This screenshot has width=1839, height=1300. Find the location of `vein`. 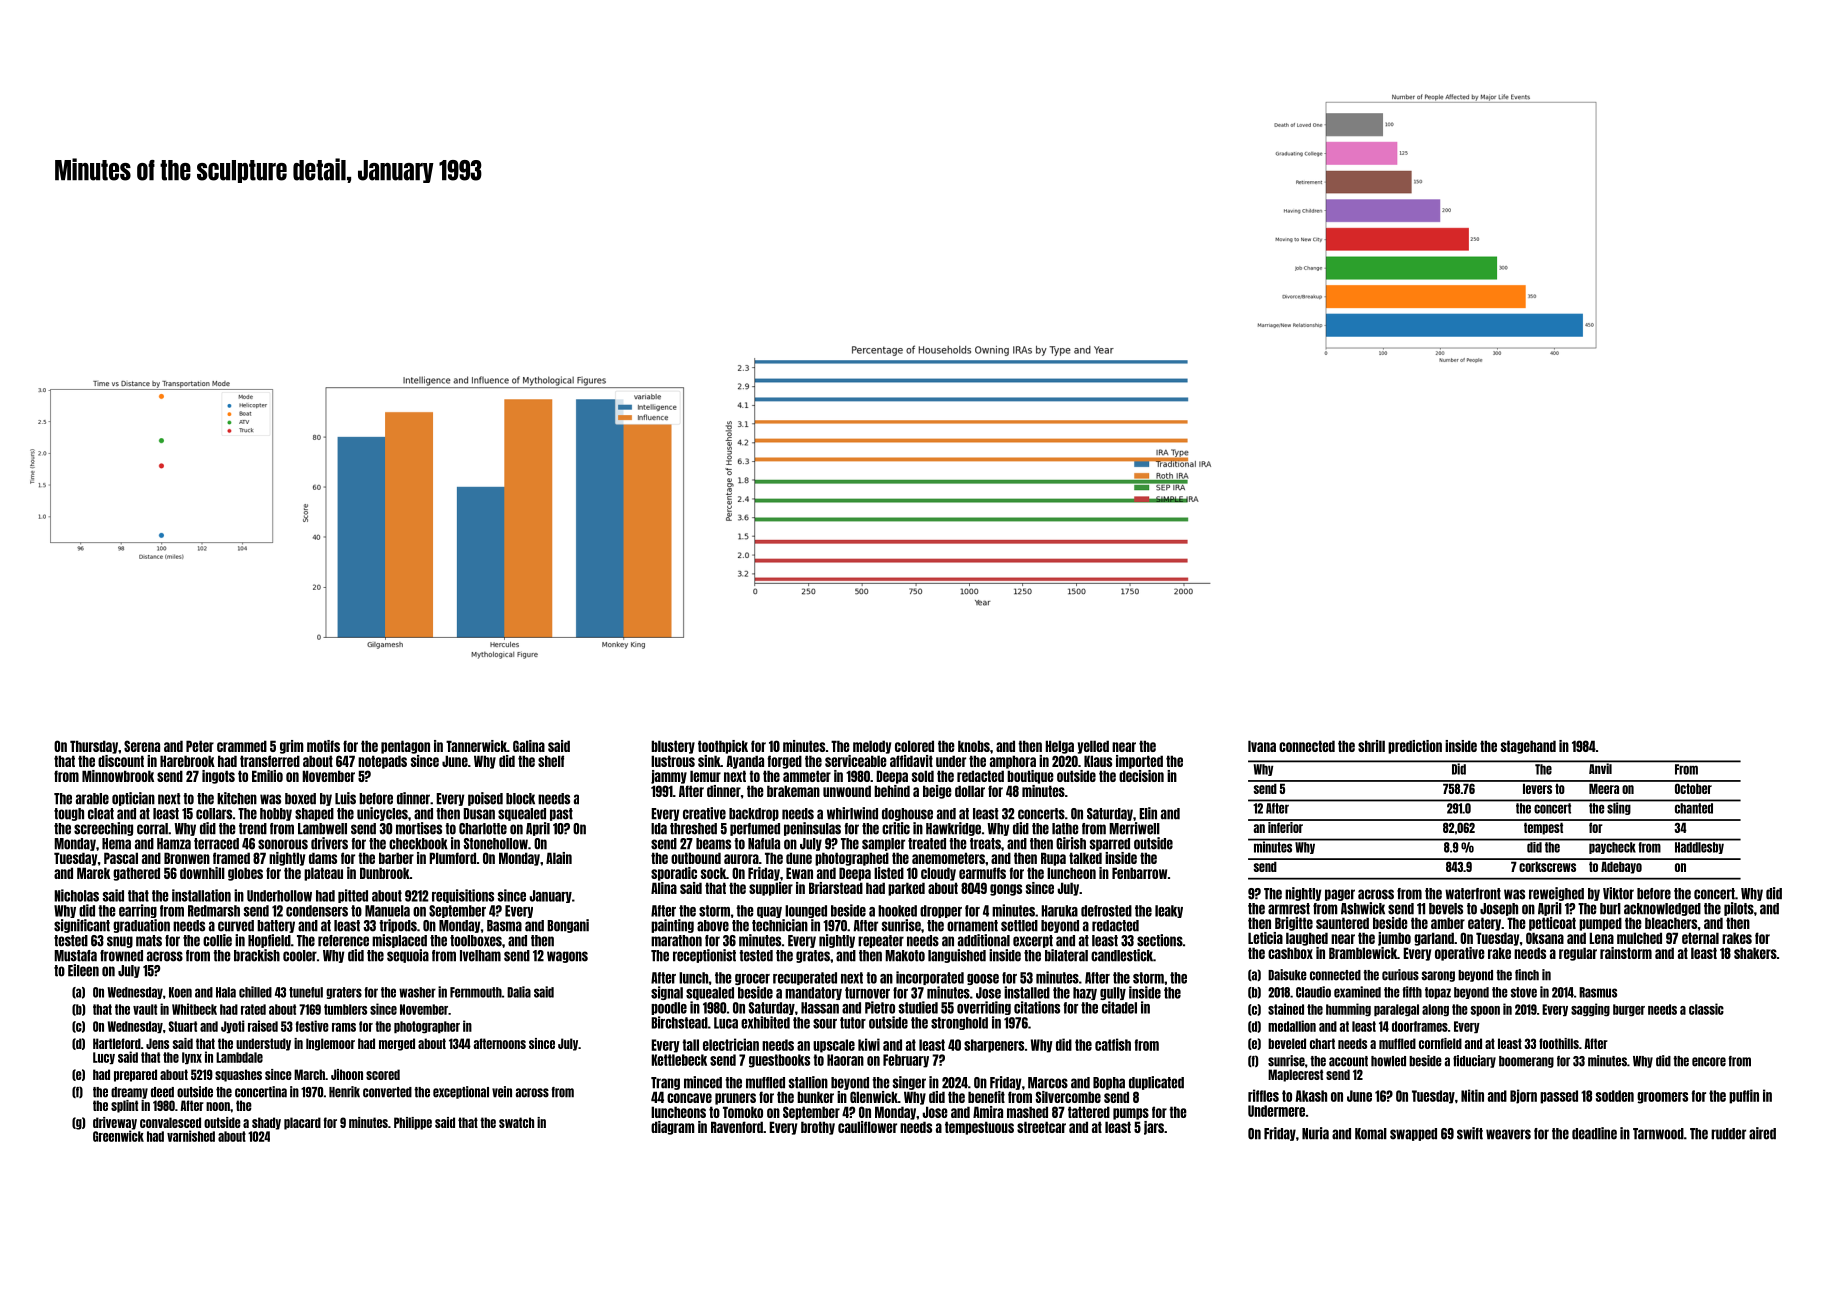

vein is located at coordinates (502, 1092).
